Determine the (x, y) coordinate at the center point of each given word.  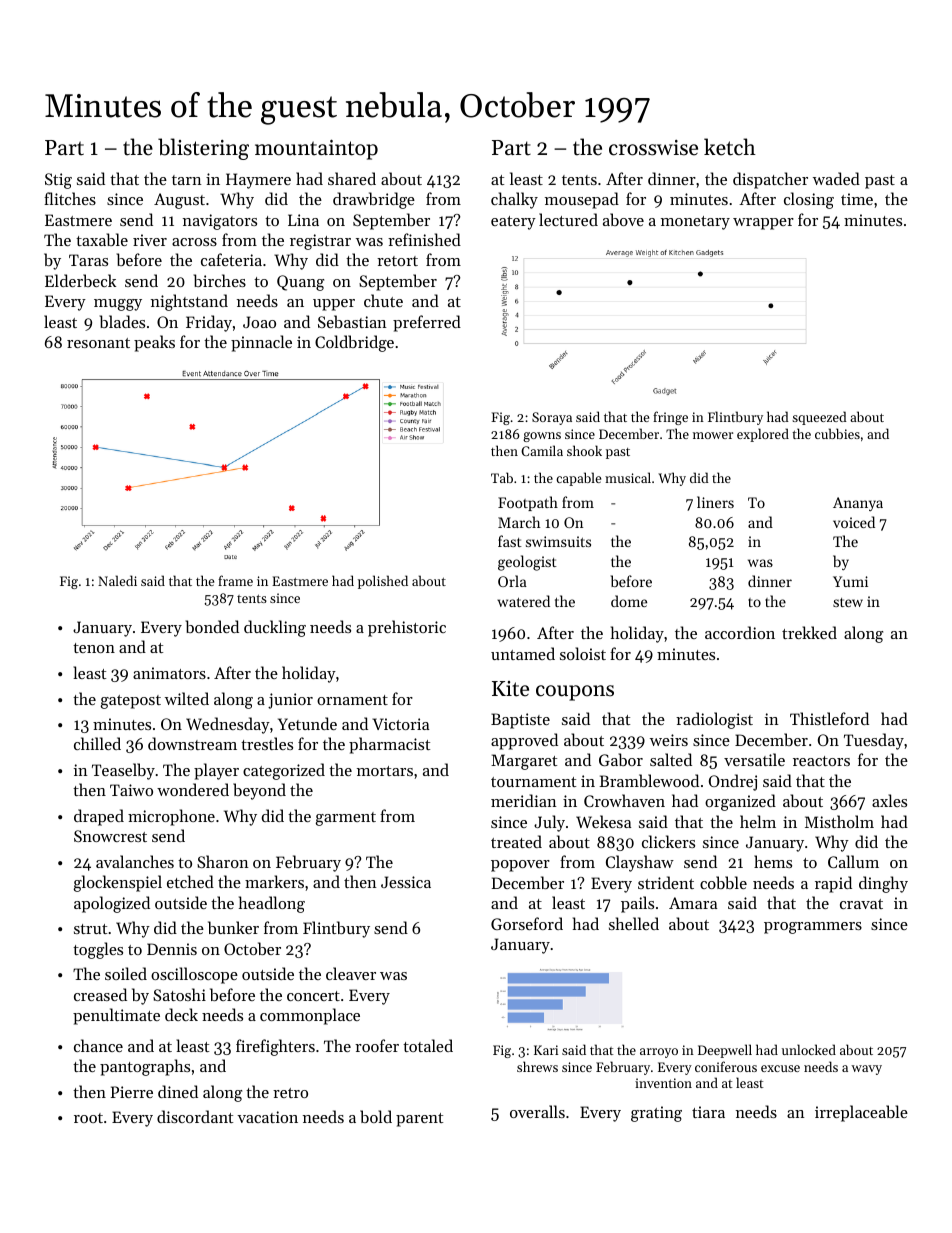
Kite (510, 689)
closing (809, 200)
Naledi (117, 580)
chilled (97, 743)
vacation (267, 1117)
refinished (424, 239)
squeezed (819, 418)
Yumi (850, 581)
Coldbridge (354, 343)
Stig (58, 181)
